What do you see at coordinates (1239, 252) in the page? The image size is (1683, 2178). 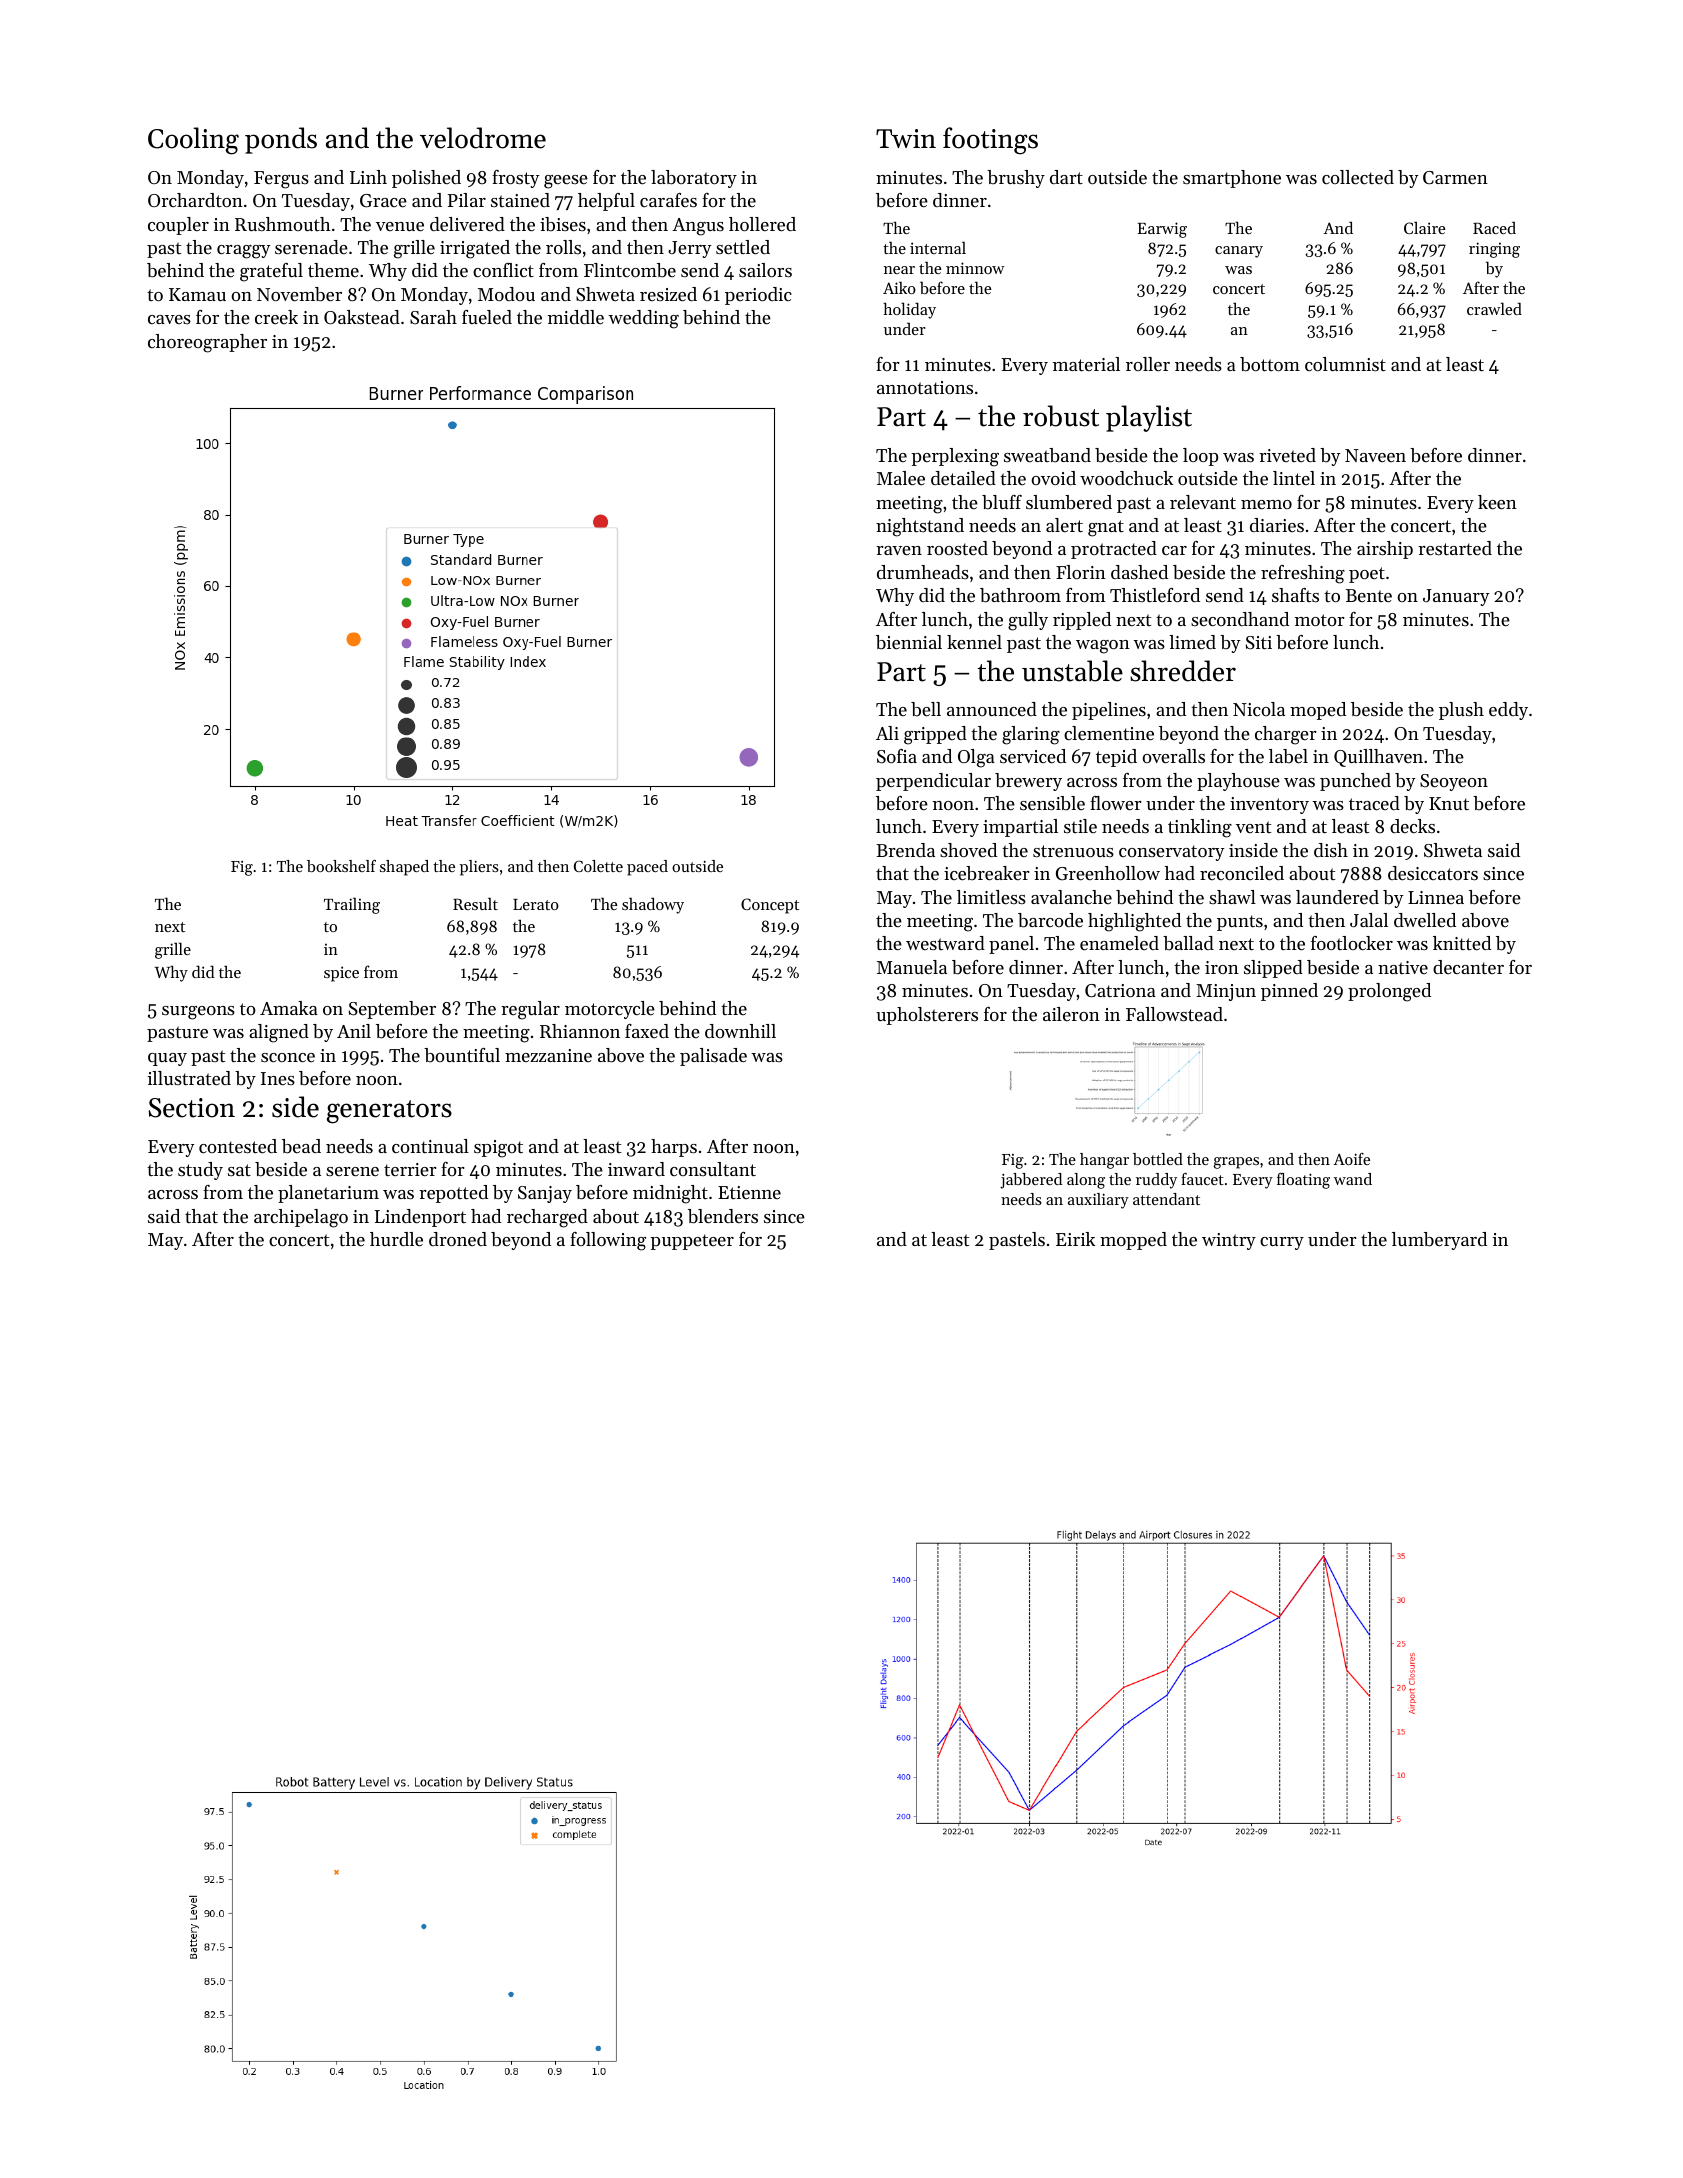 I see `canary` at bounding box center [1239, 252].
